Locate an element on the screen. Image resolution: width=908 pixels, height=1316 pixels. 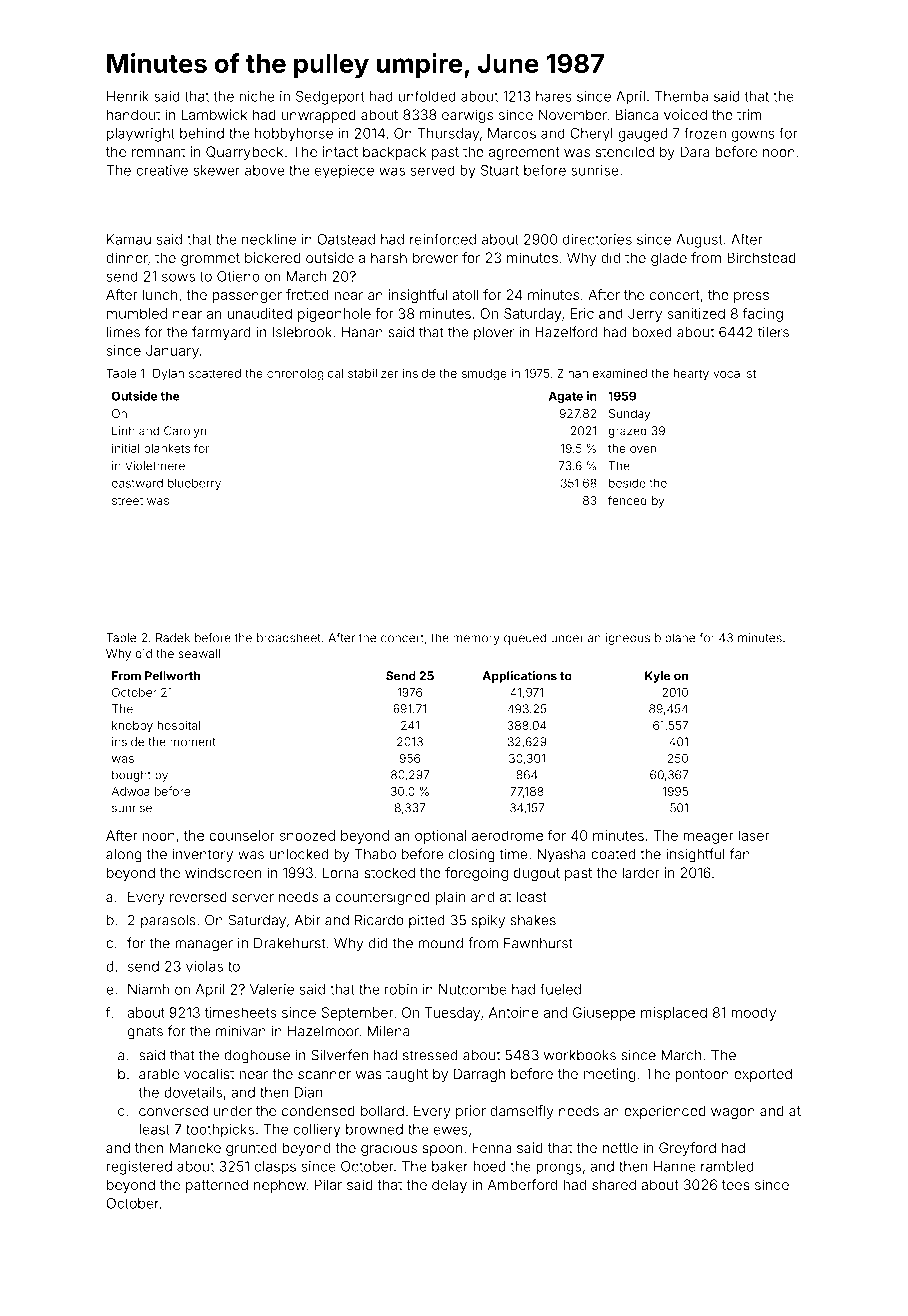
Thabo is located at coordinates (375, 854).
